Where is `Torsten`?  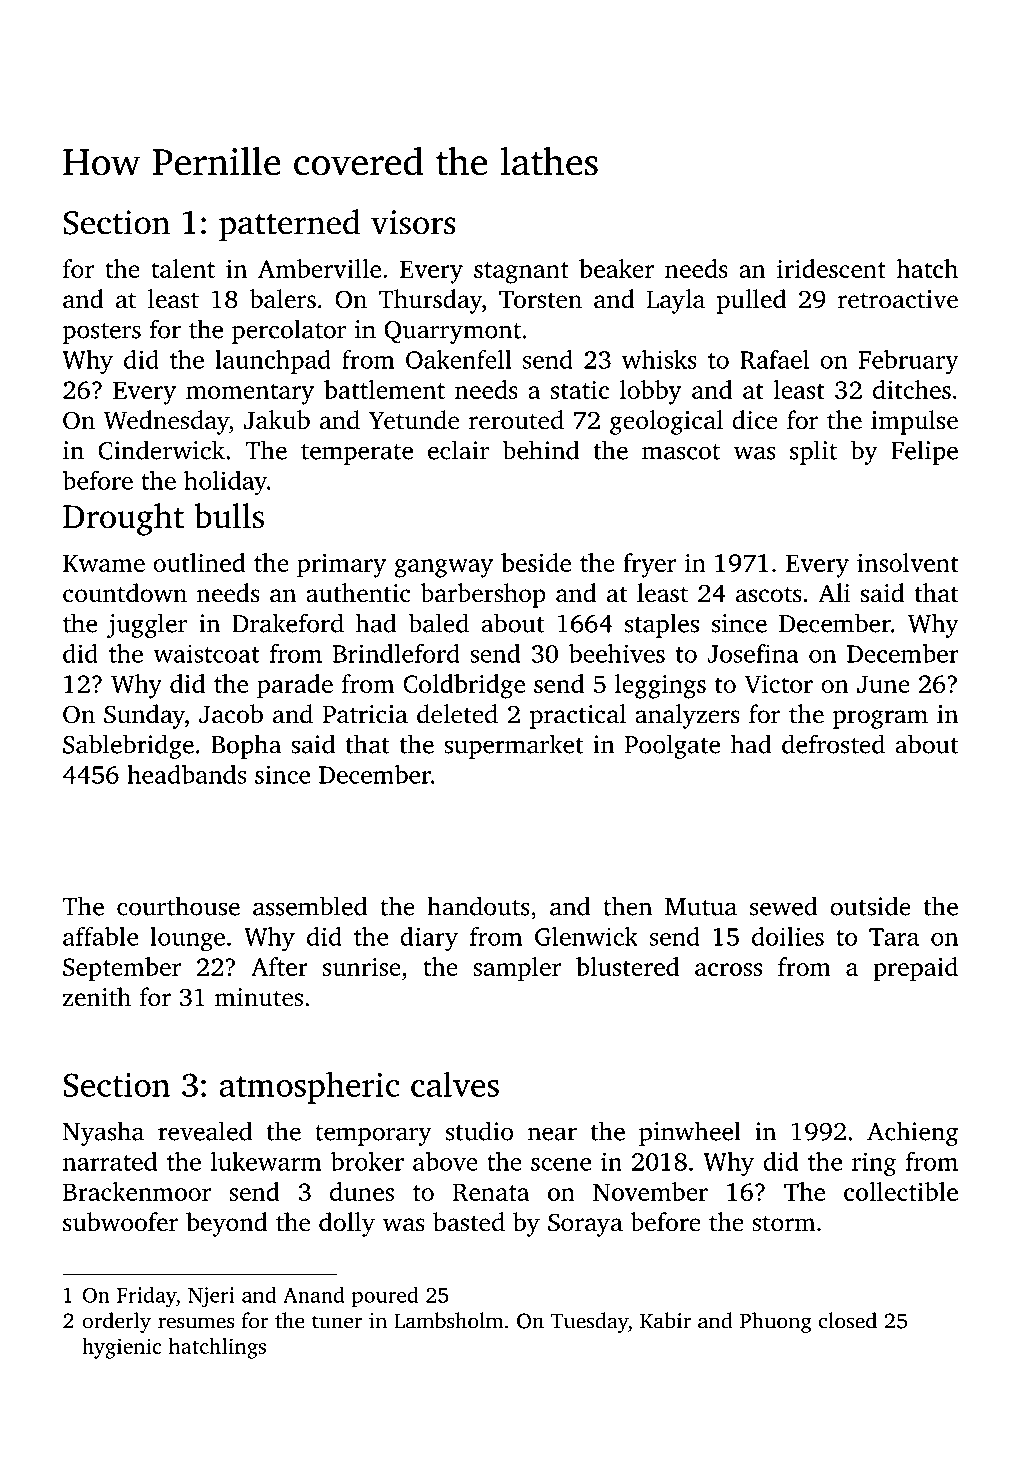
Torsten is located at coordinates (540, 300).
